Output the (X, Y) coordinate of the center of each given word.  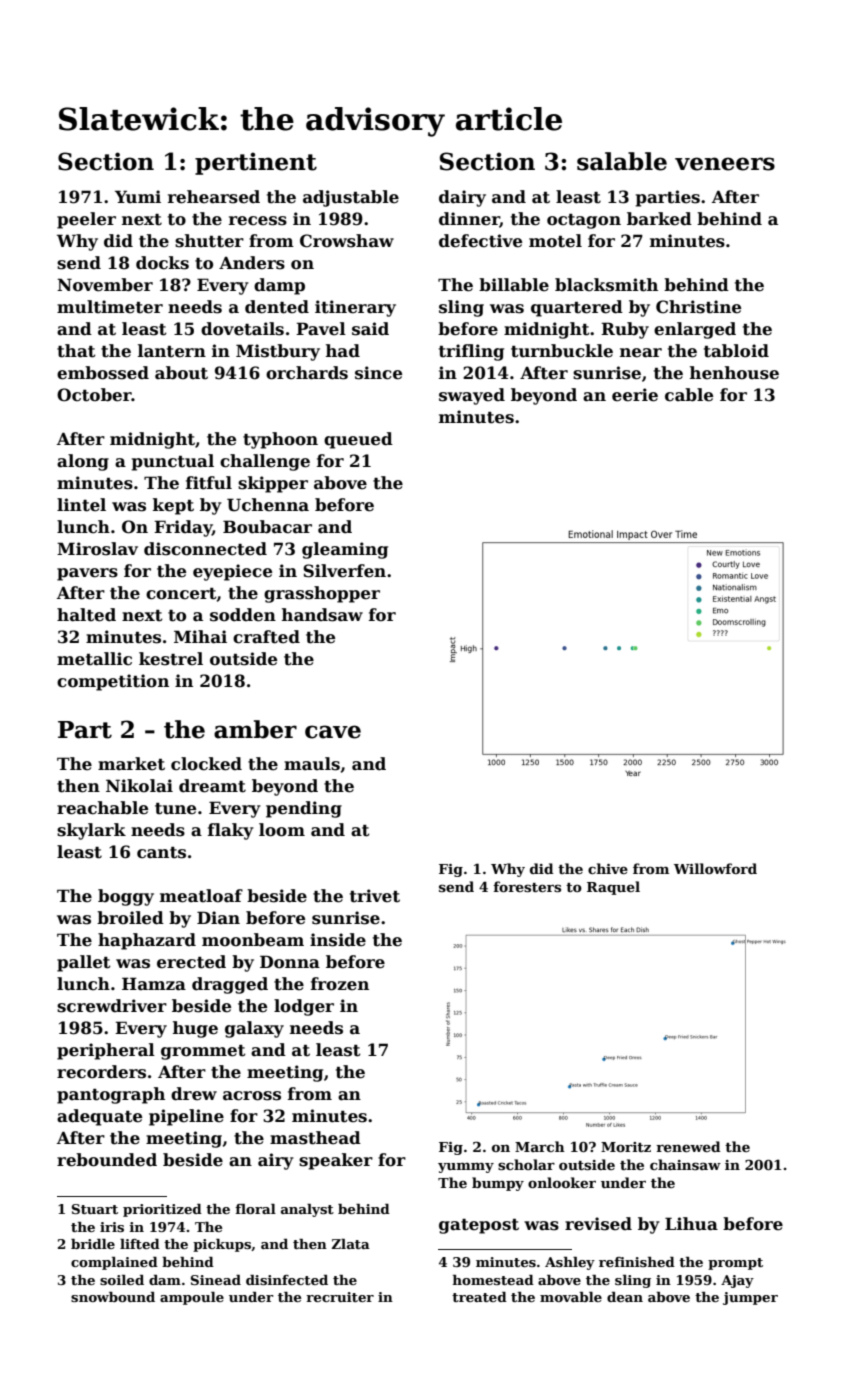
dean (625, 1297)
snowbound (113, 1297)
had (343, 351)
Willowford (715, 868)
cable (689, 395)
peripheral (106, 1051)
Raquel (613, 888)
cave (333, 732)
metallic (94, 659)
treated (479, 1297)
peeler (86, 220)
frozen (340, 984)
